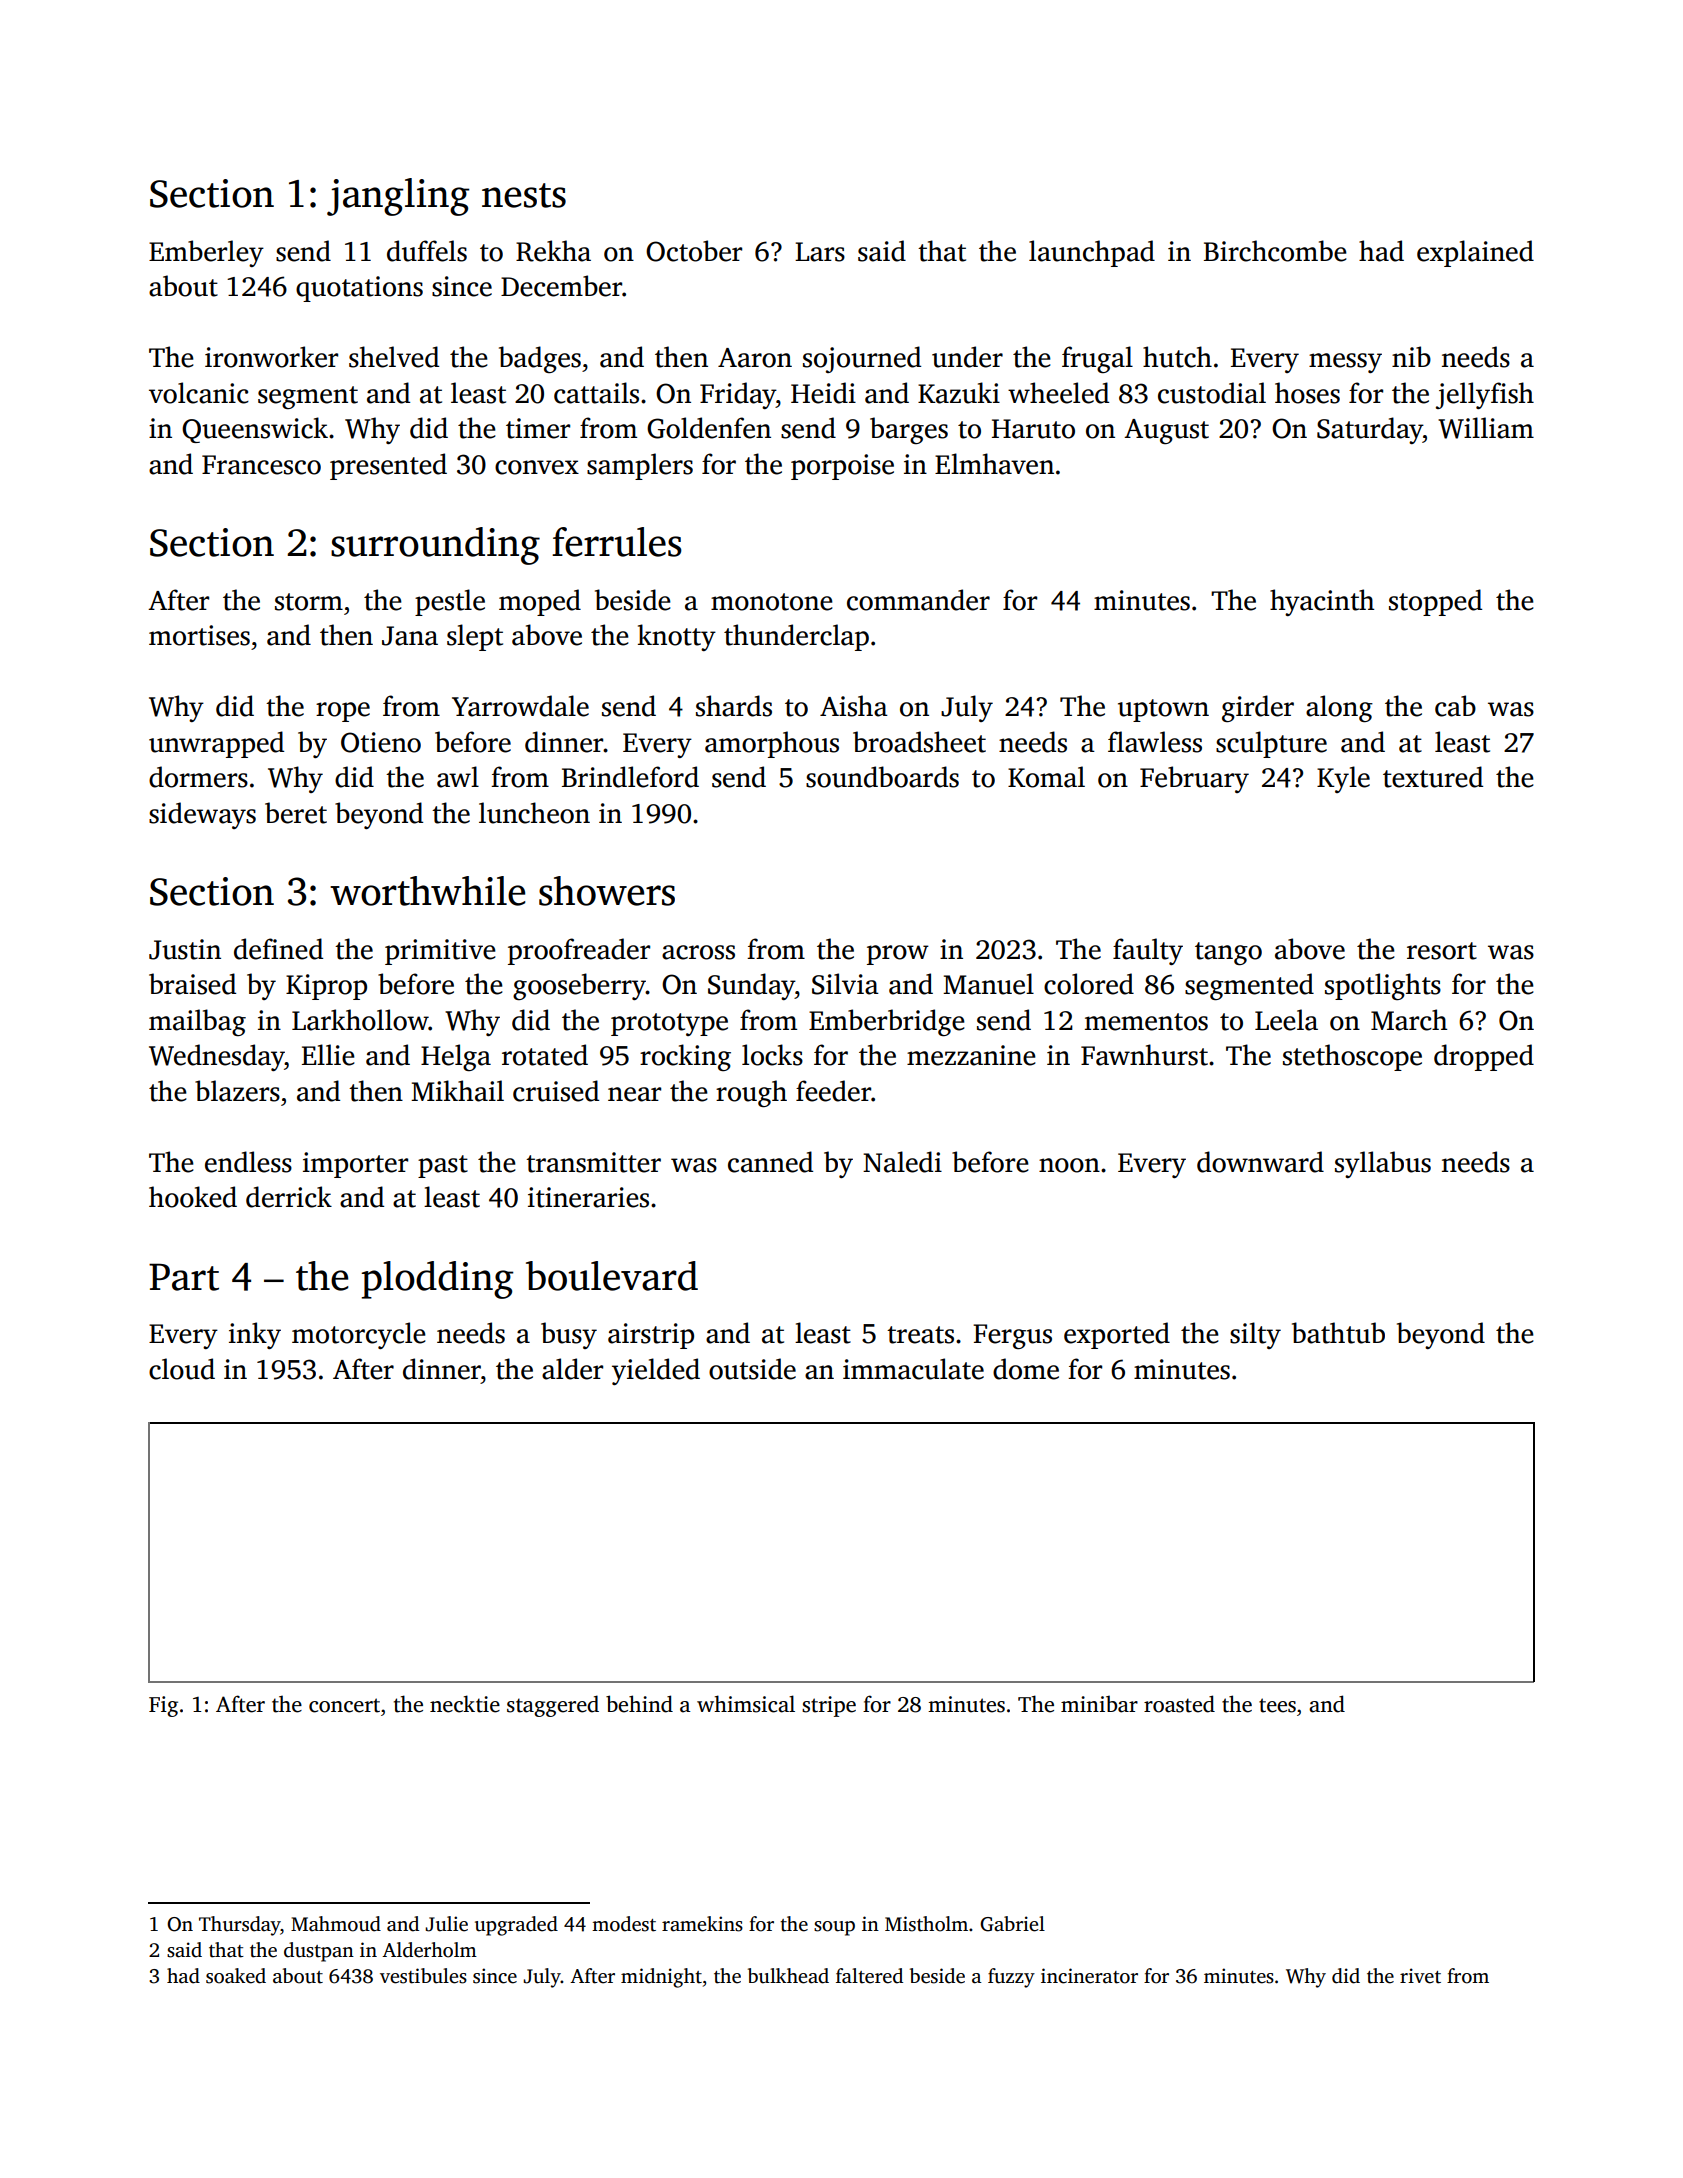 The height and width of the page is (2178, 1683). I want to click on monotone, so click(772, 602).
